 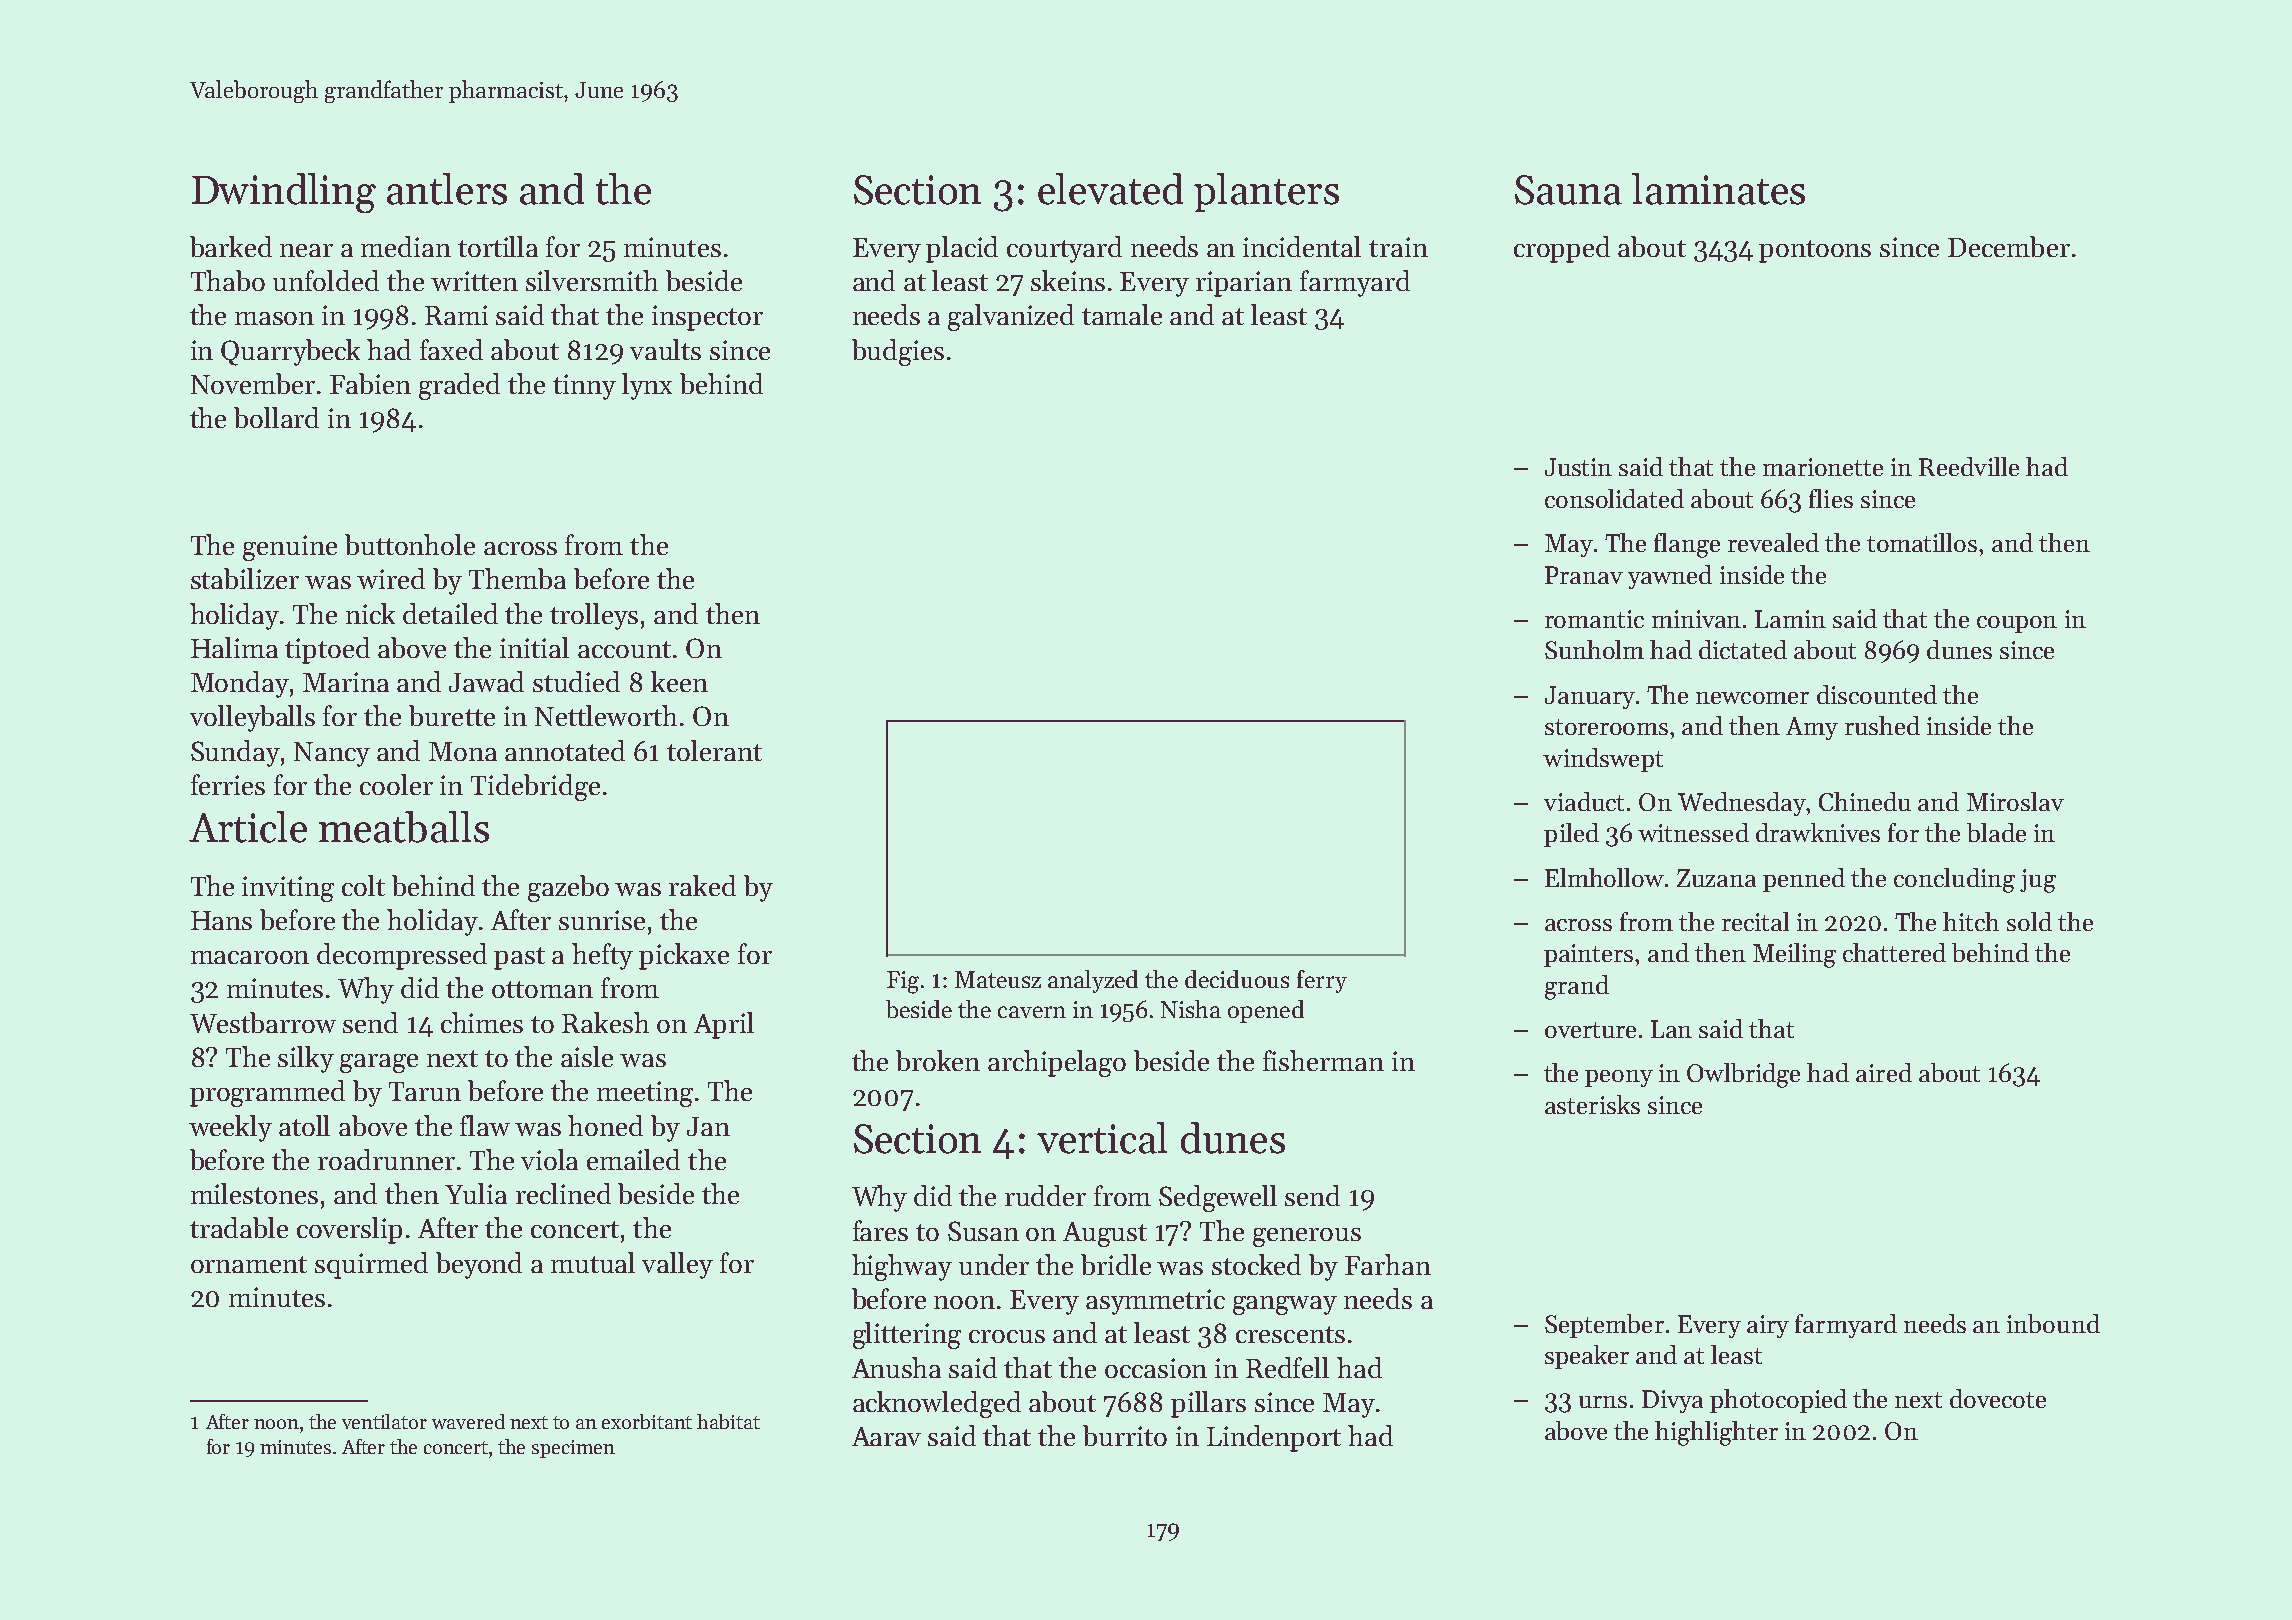 I want to click on galvanized, so click(x=1011, y=317).
